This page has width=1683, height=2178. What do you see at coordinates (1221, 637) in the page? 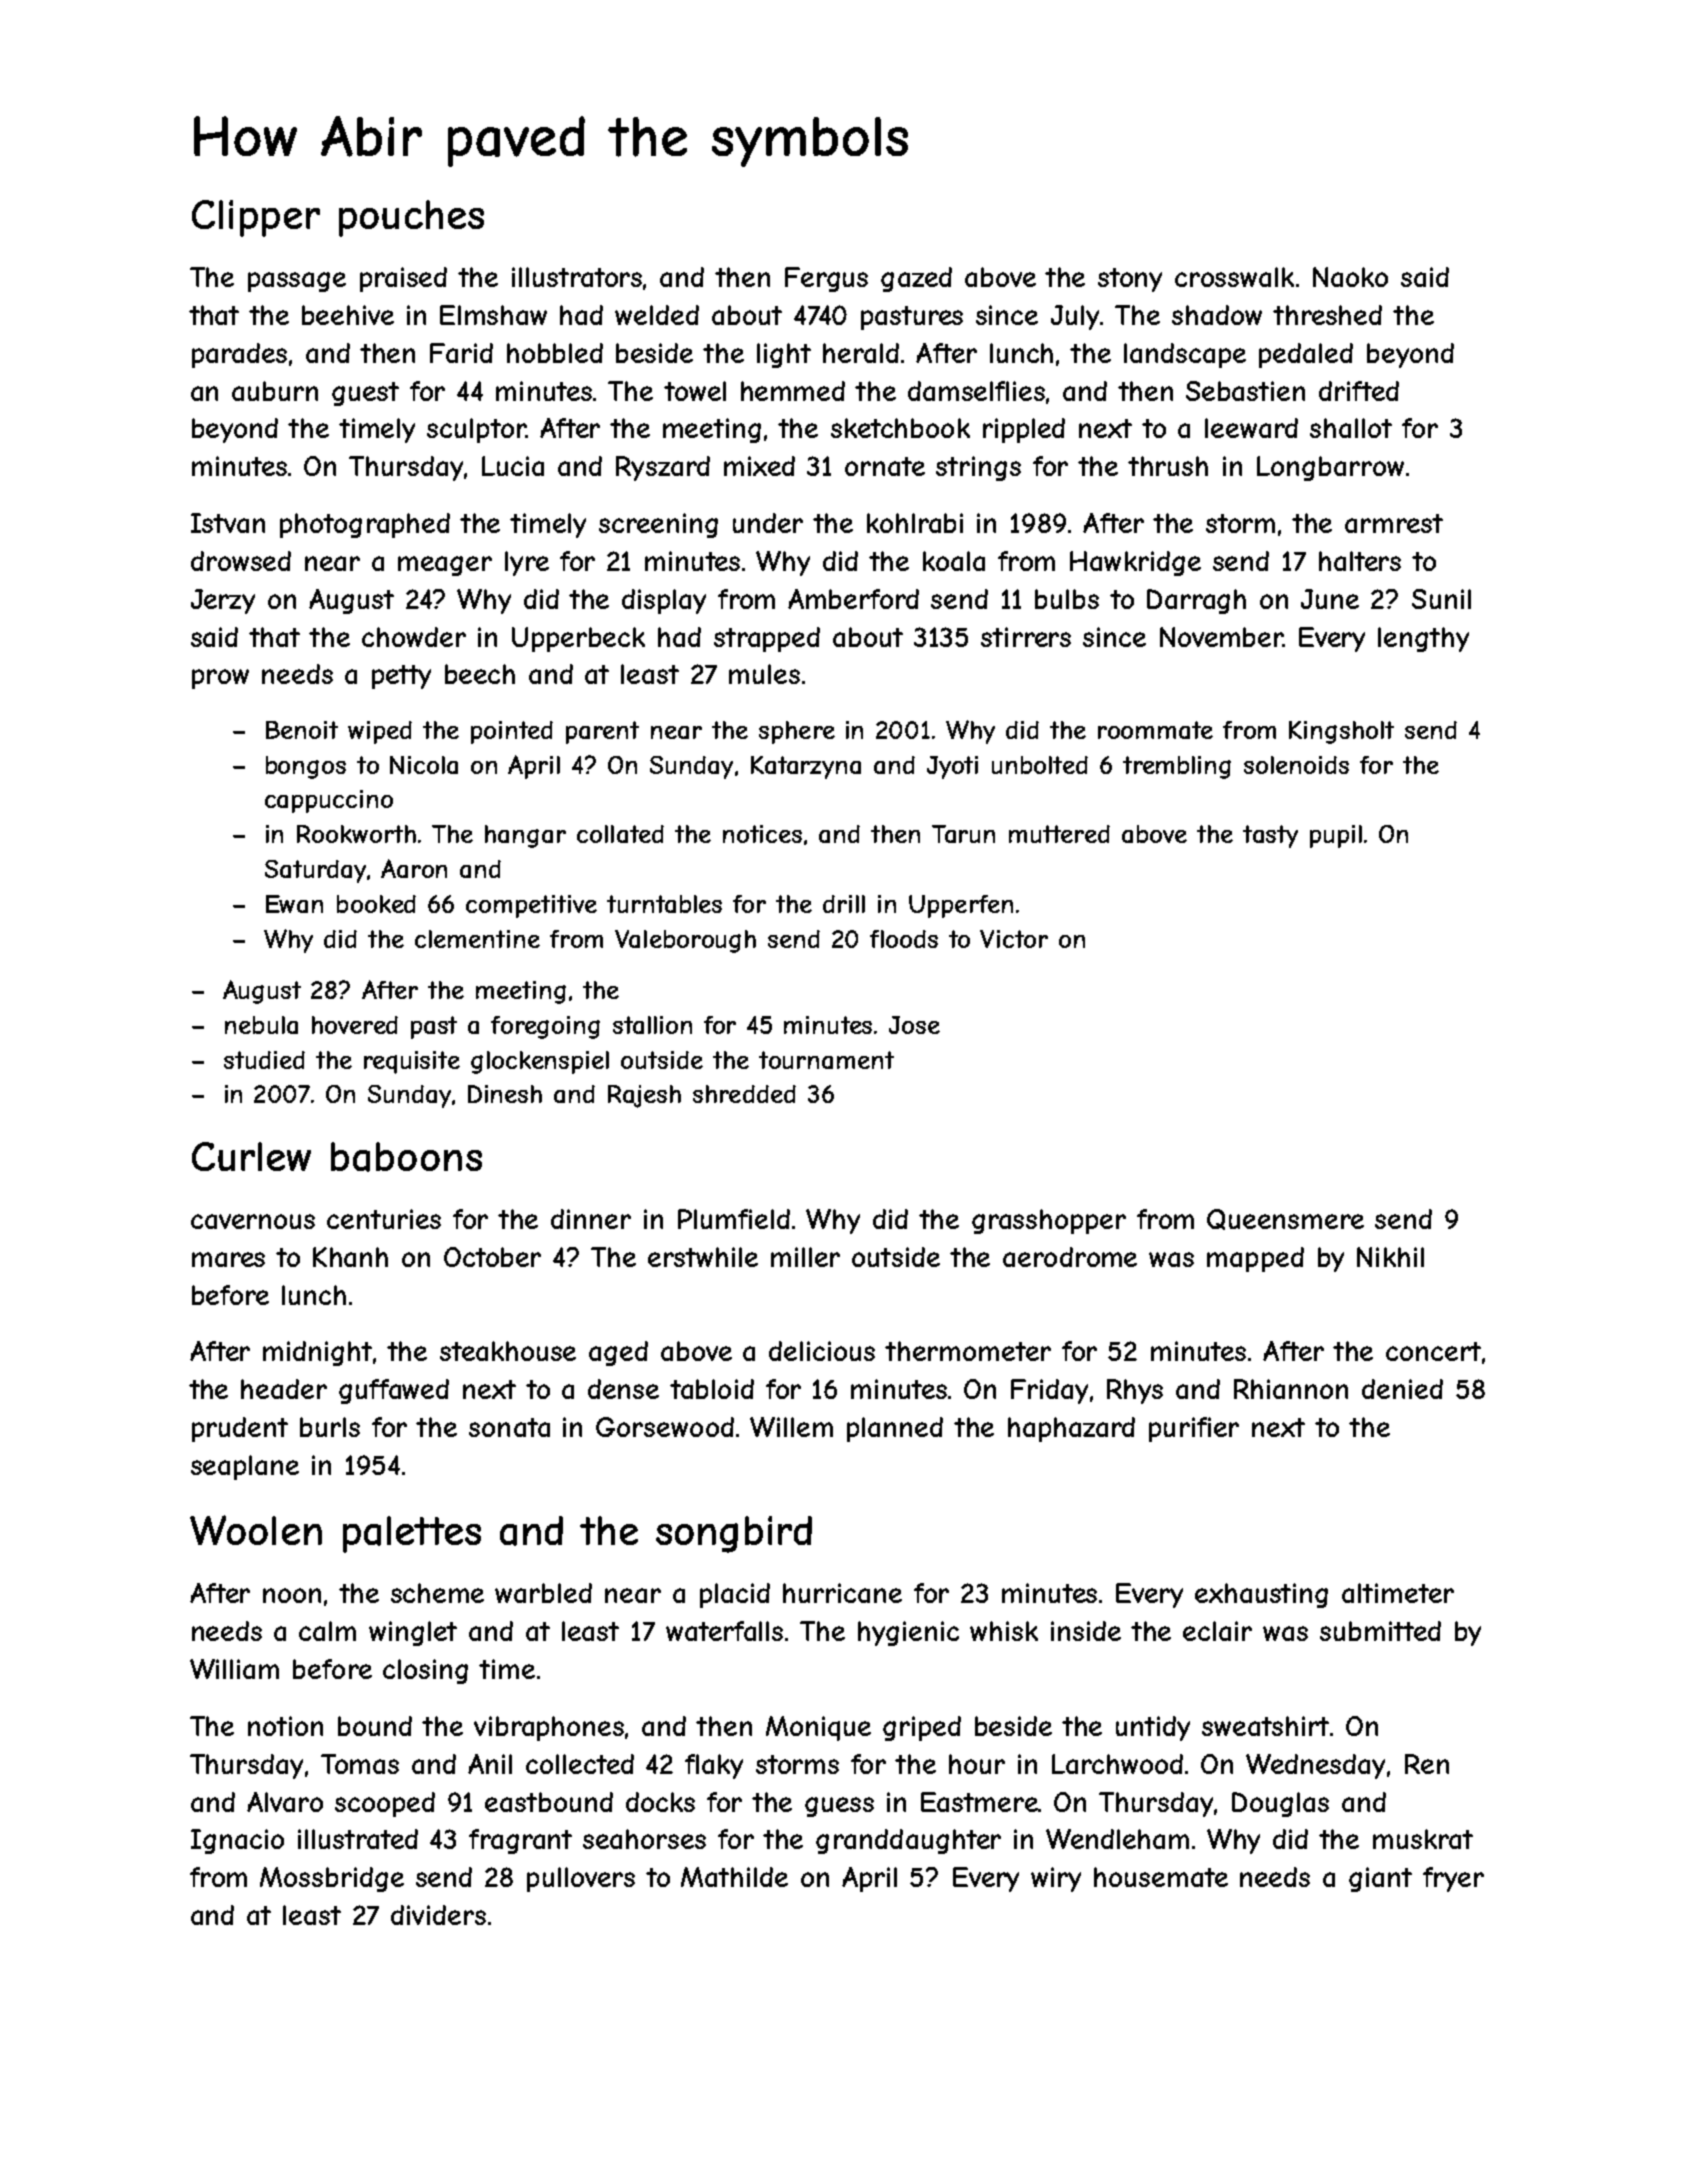
I see `November` at bounding box center [1221, 637].
